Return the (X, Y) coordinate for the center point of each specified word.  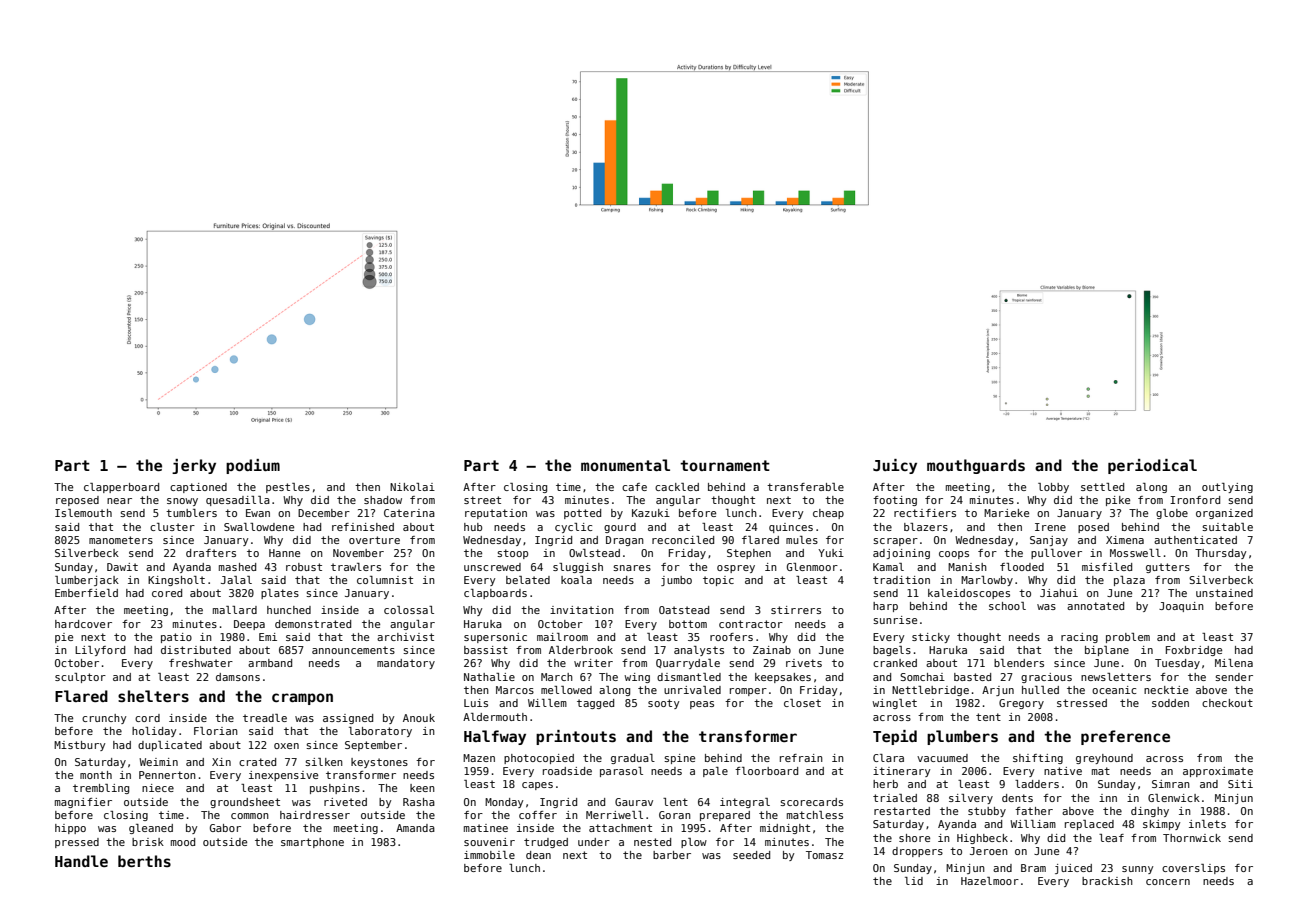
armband (270, 663)
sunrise (895, 620)
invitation (582, 610)
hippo (70, 829)
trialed (895, 798)
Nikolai (412, 487)
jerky (194, 466)
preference (1125, 737)
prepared (725, 816)
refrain (801, 758)
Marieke (1006, 513)
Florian (216, 731)
